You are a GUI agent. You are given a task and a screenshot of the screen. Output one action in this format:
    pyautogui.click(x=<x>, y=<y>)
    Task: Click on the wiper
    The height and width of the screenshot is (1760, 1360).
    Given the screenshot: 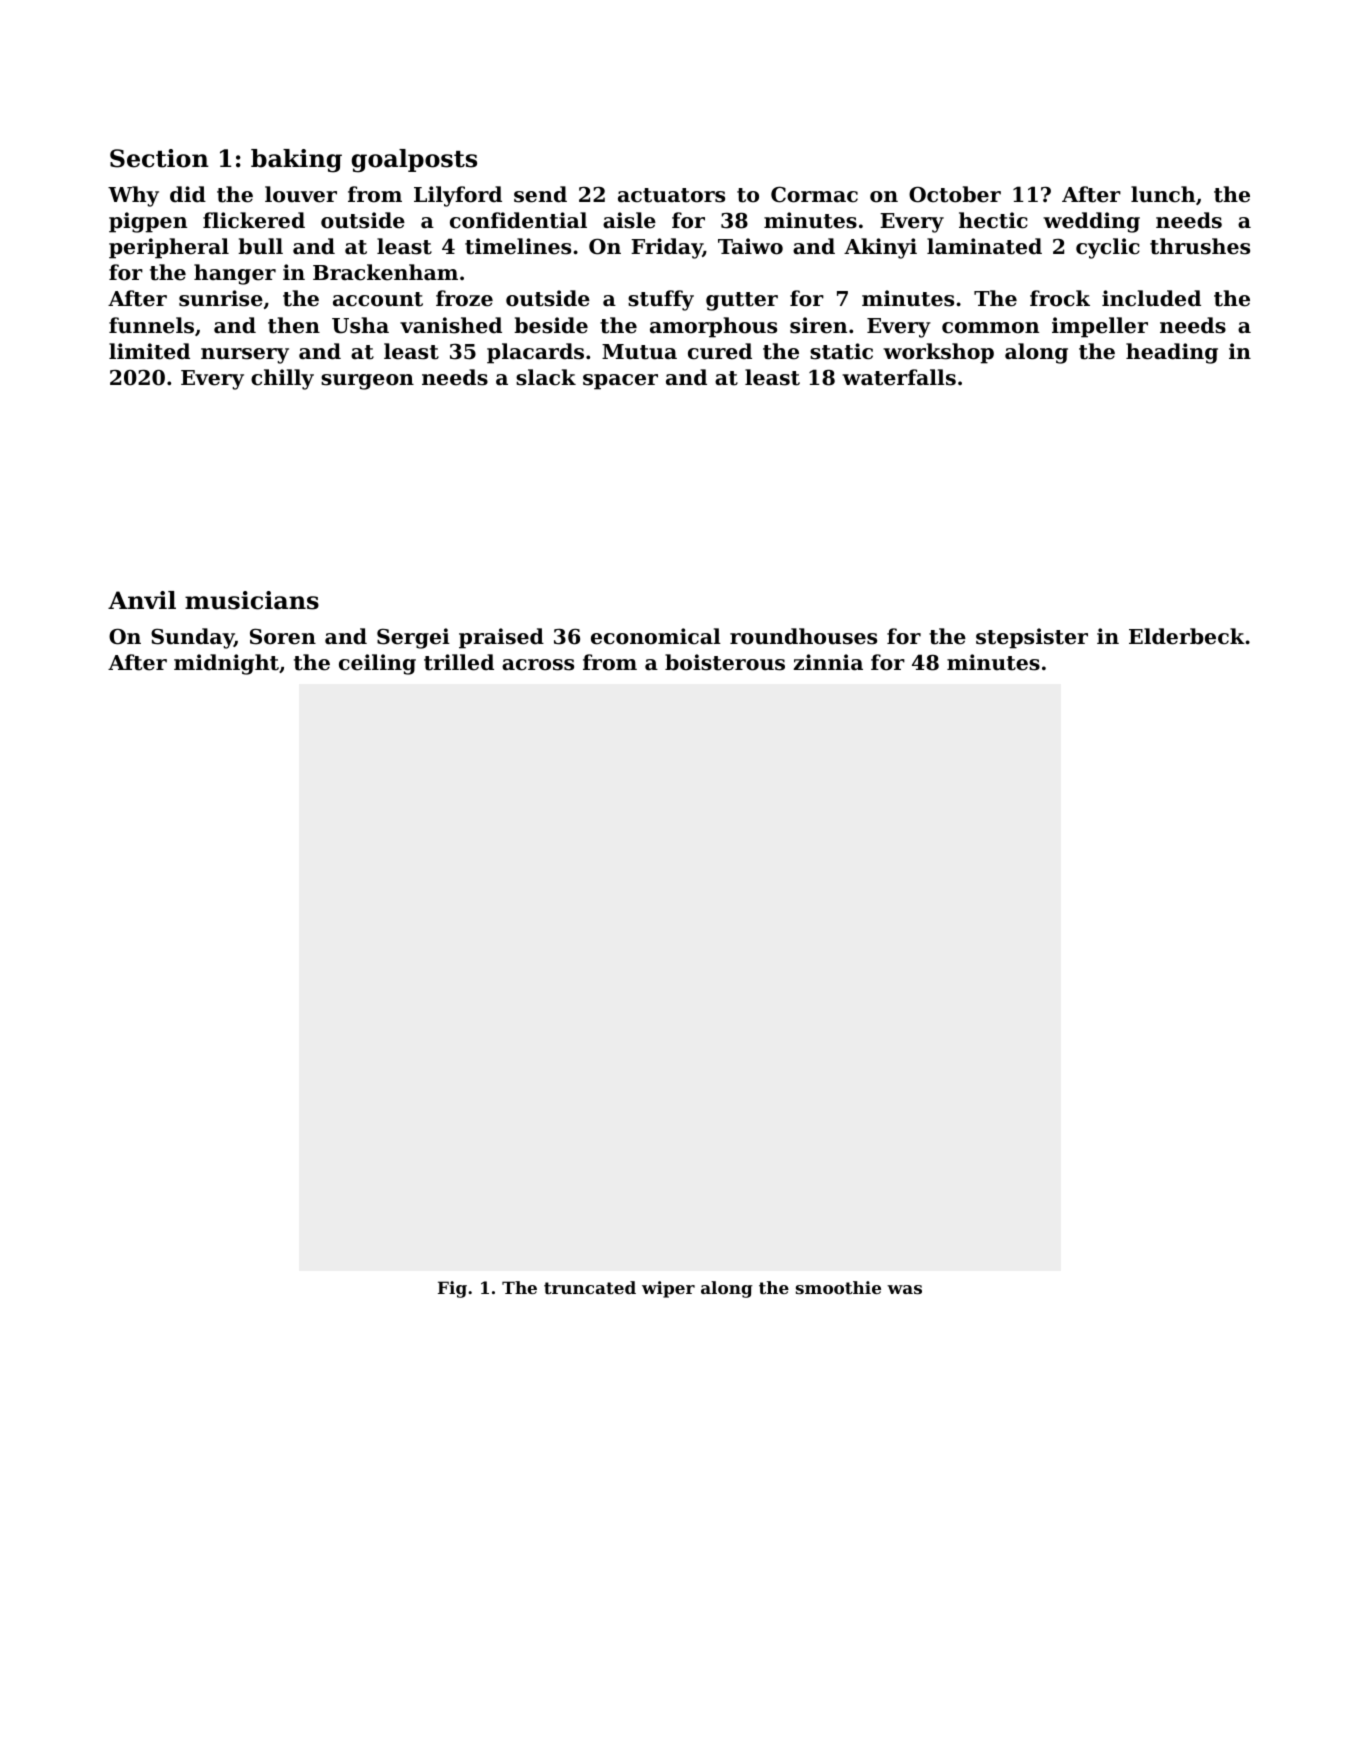 What is the action you would take?
    pyautogui.click(x=668, y=1289)
